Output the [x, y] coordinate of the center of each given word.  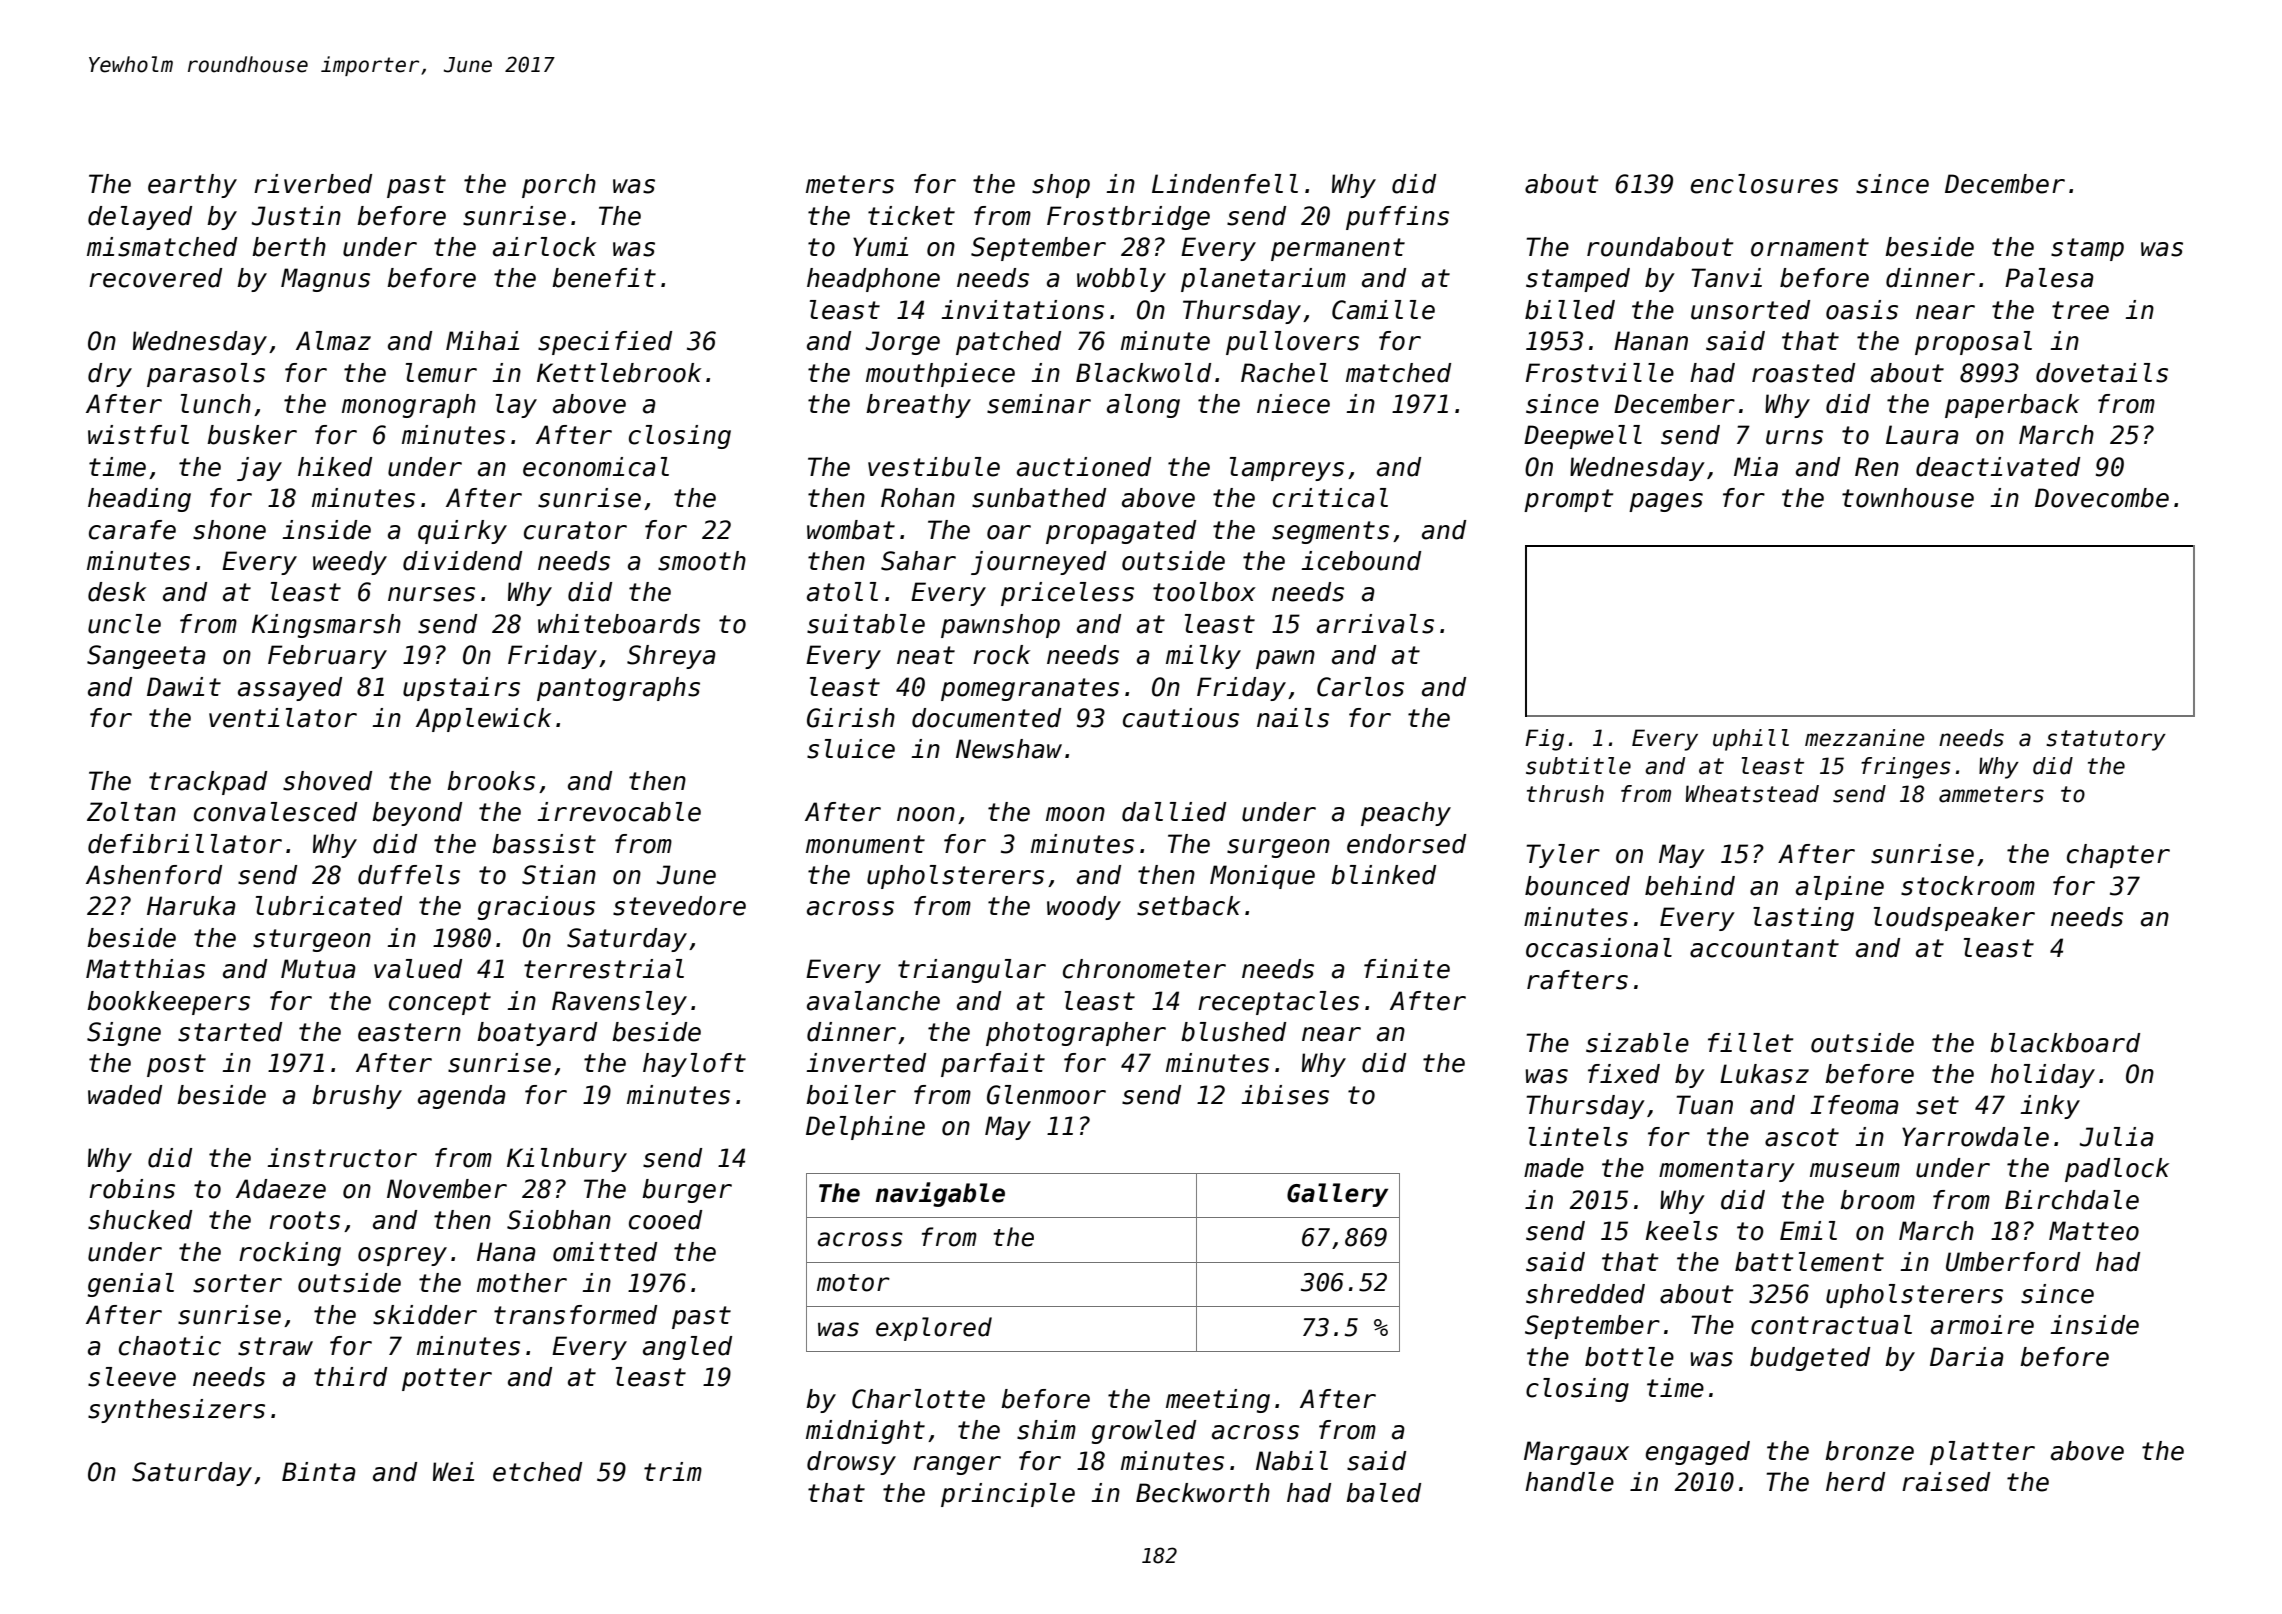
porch [559, 186]
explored [934, 1329]
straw [275, 1346]
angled [687, 1348]
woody [1084, 908]
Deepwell [1583, 437]
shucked [140, 1220]
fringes [1906, 768]
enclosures [1764, 184]
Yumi [880, 247]
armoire [1982, 1325]
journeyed [1038, 563]
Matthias [145, 969]
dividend [462, 561]
